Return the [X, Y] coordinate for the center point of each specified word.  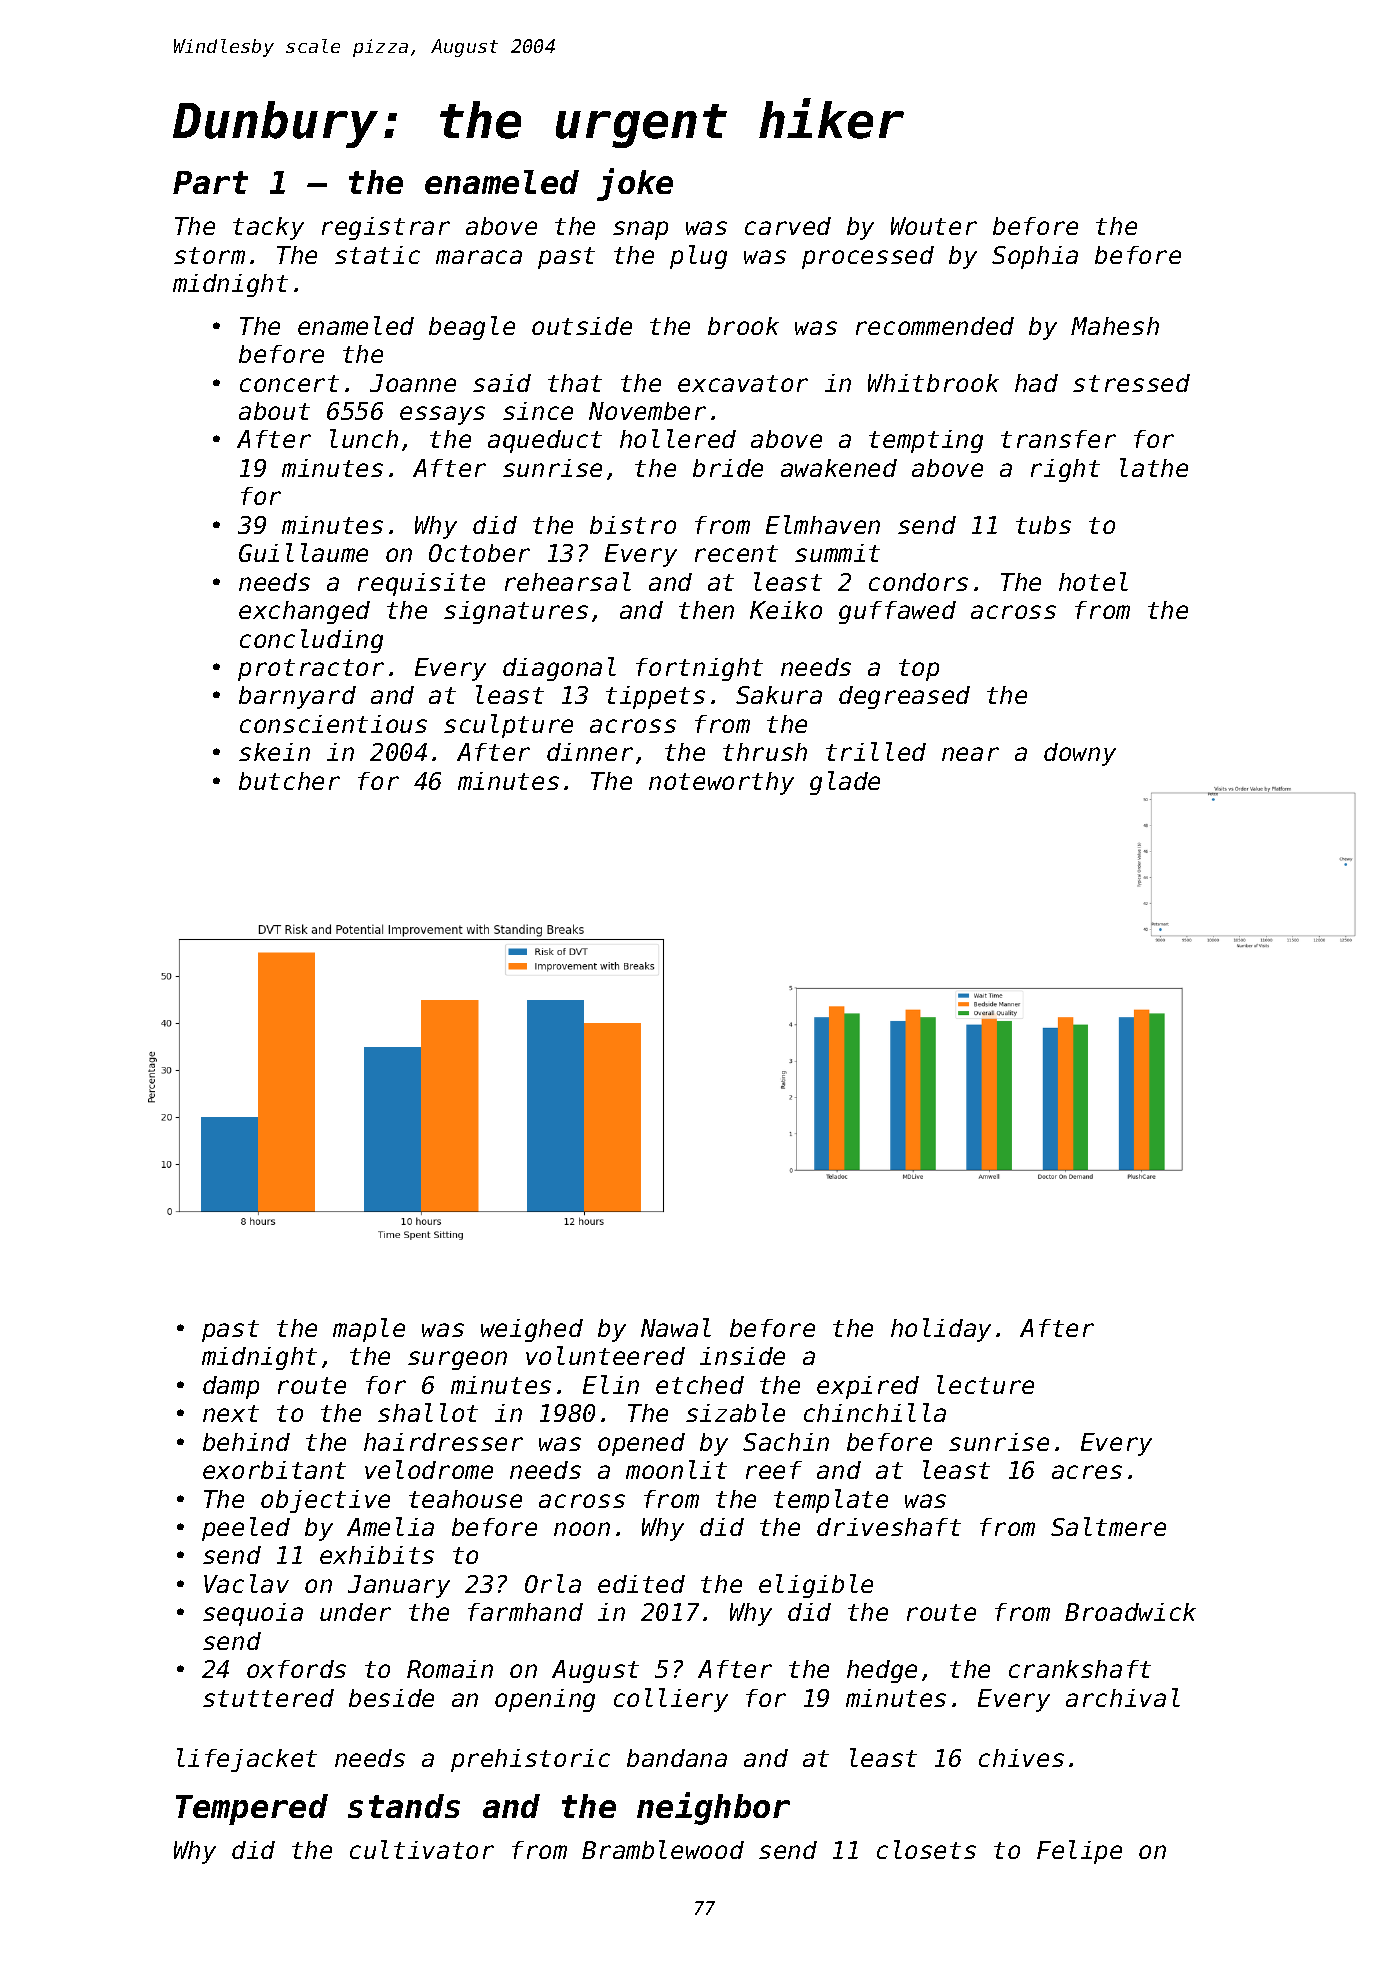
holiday [941, 1330]
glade [845, 783]
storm [209, 255]
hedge [882, 1671]
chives [1021, 1758]
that [575, 383]
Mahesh [1115, 326]
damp [231, 1387]
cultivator [422, 1849]
